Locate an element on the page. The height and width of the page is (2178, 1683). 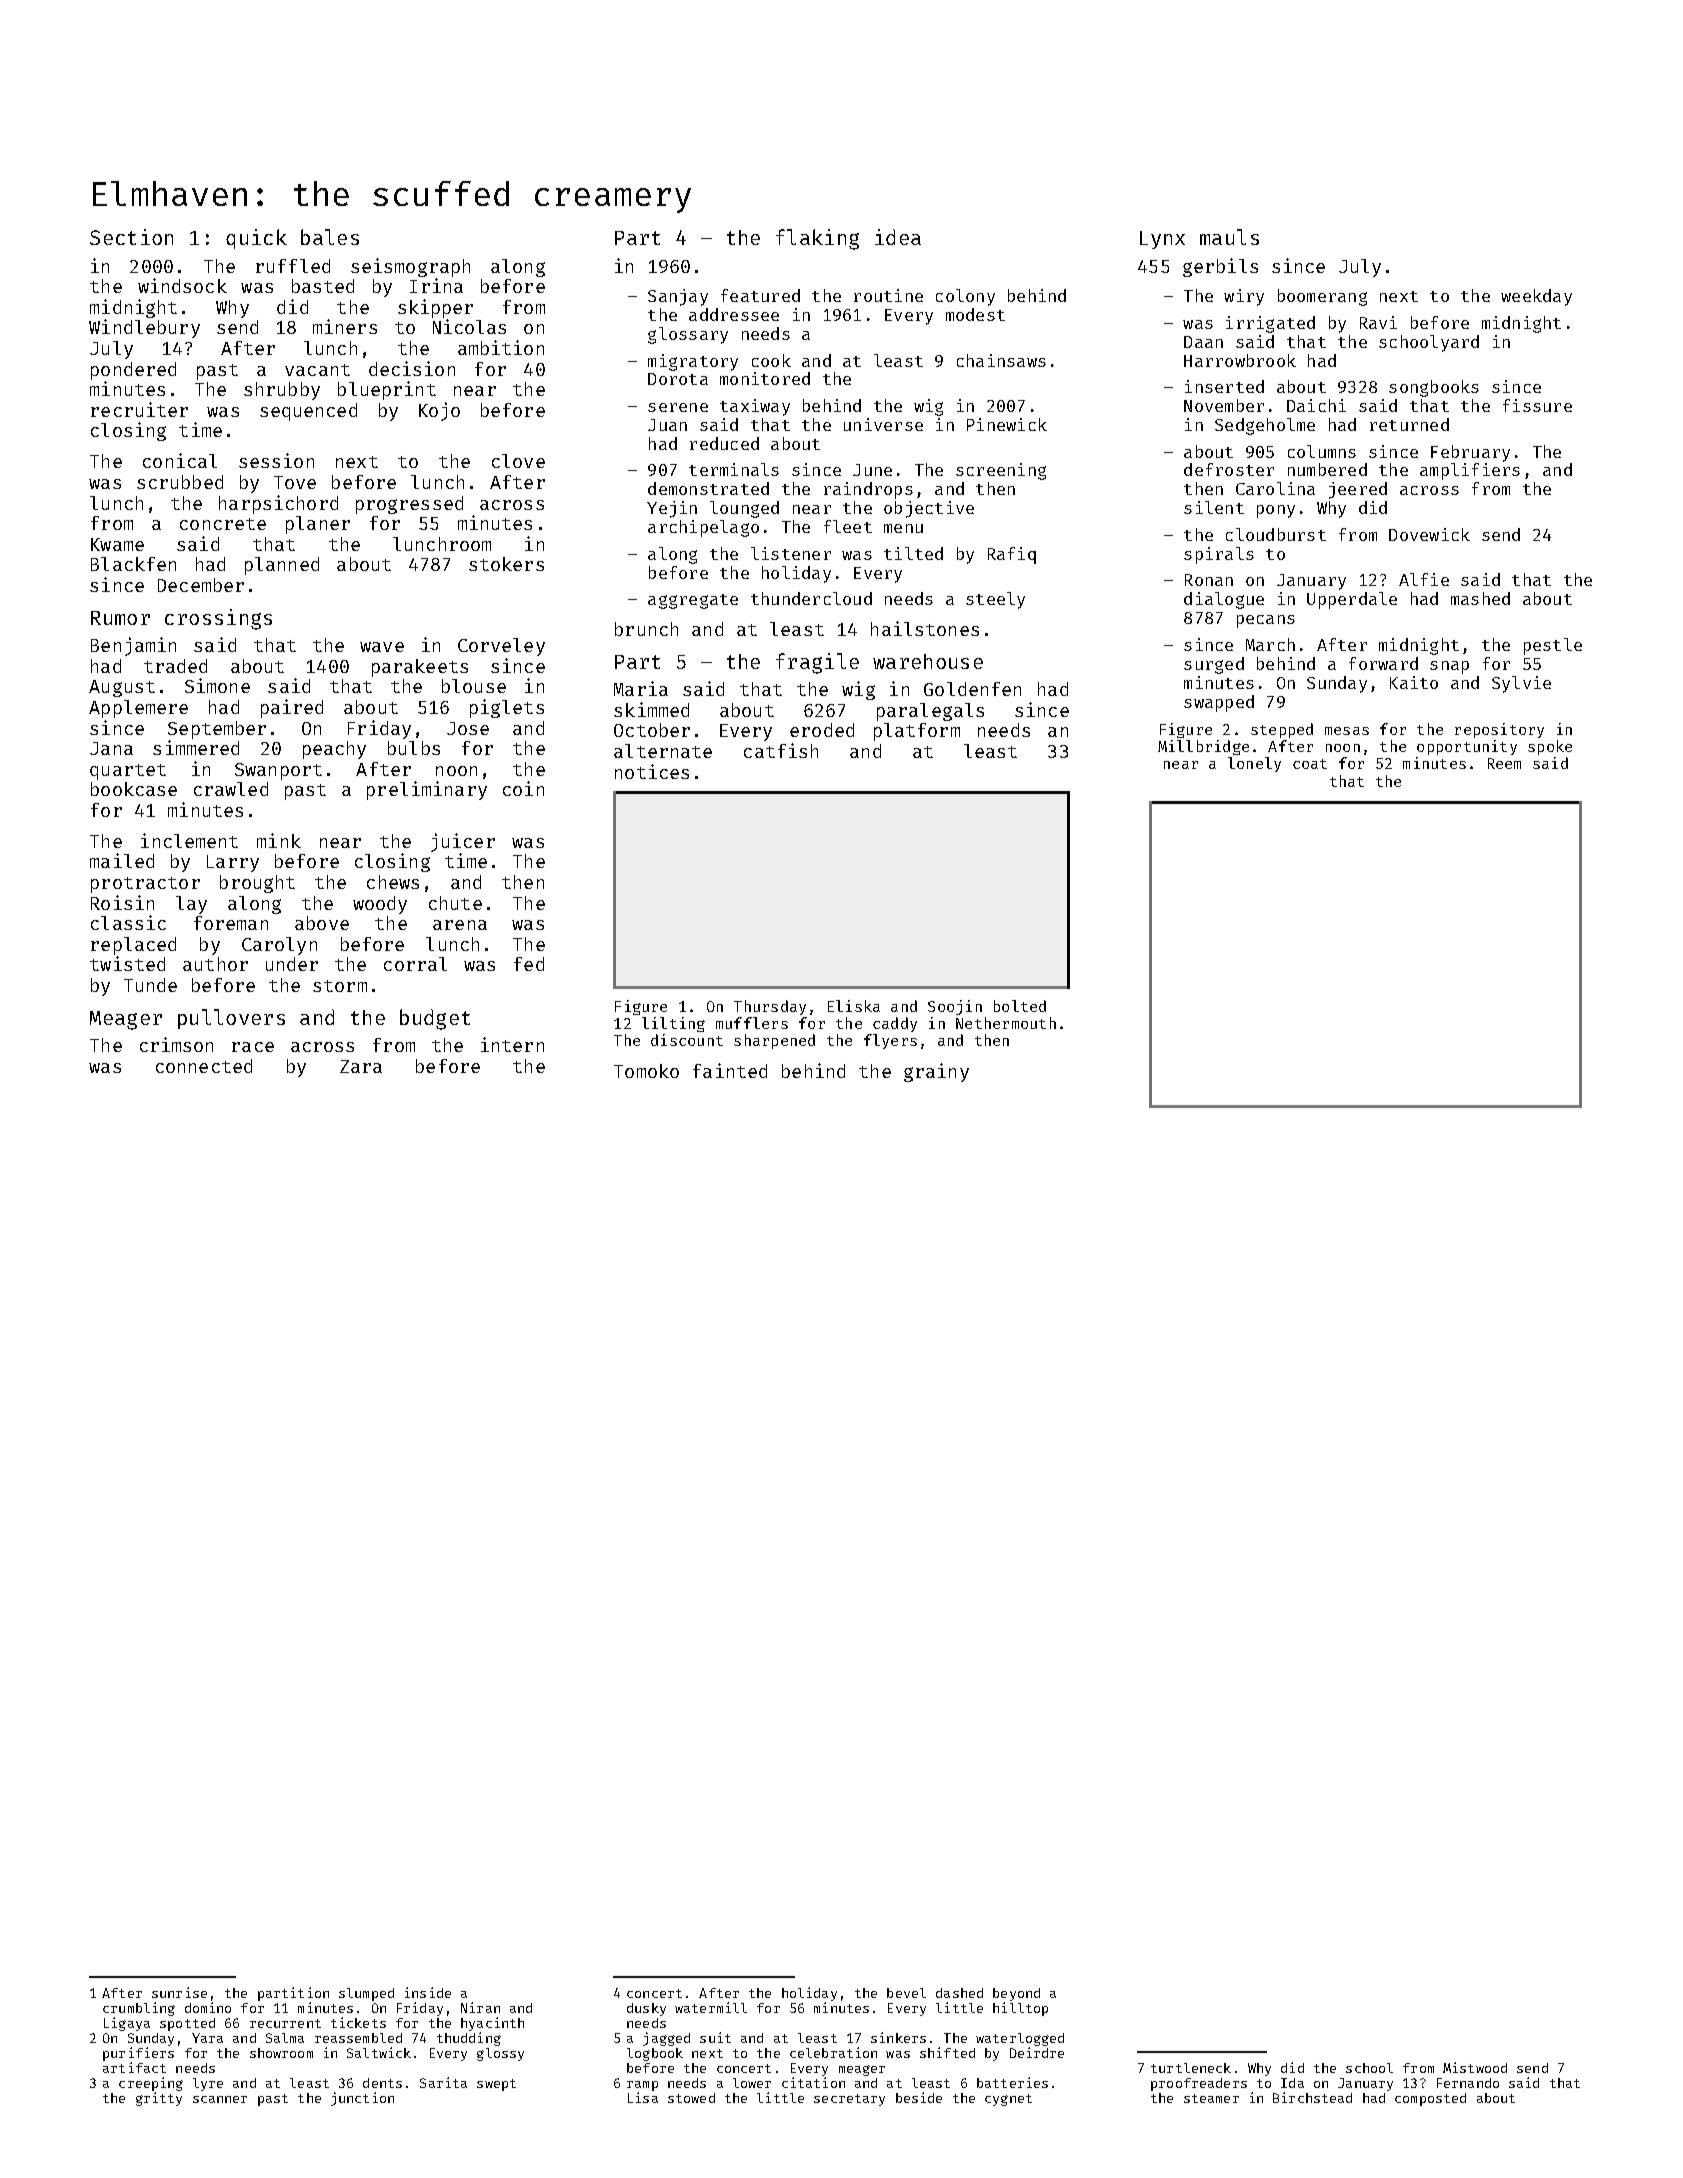
slumped is located at coordinates (366, 1994).
